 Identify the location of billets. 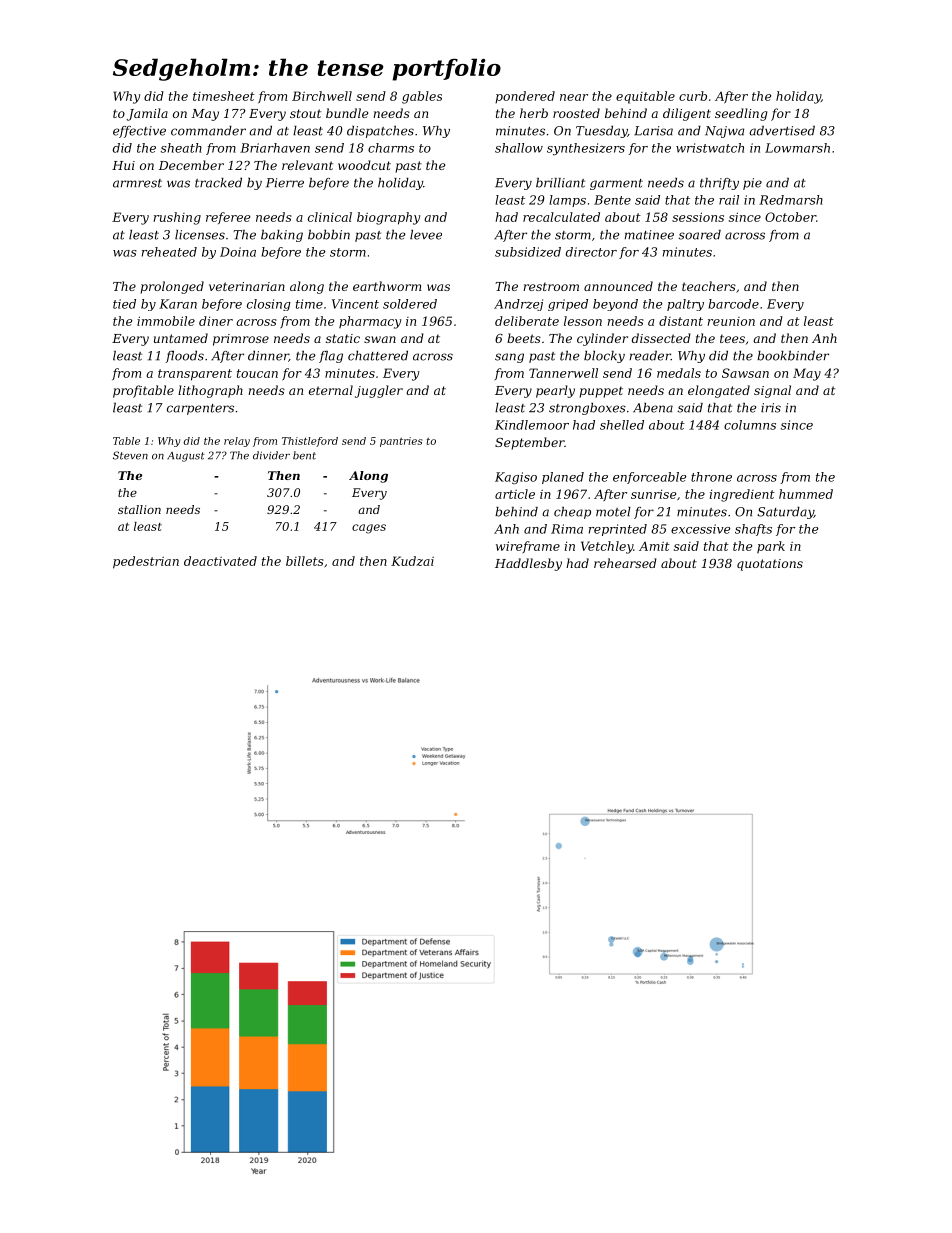
(305, 561).
